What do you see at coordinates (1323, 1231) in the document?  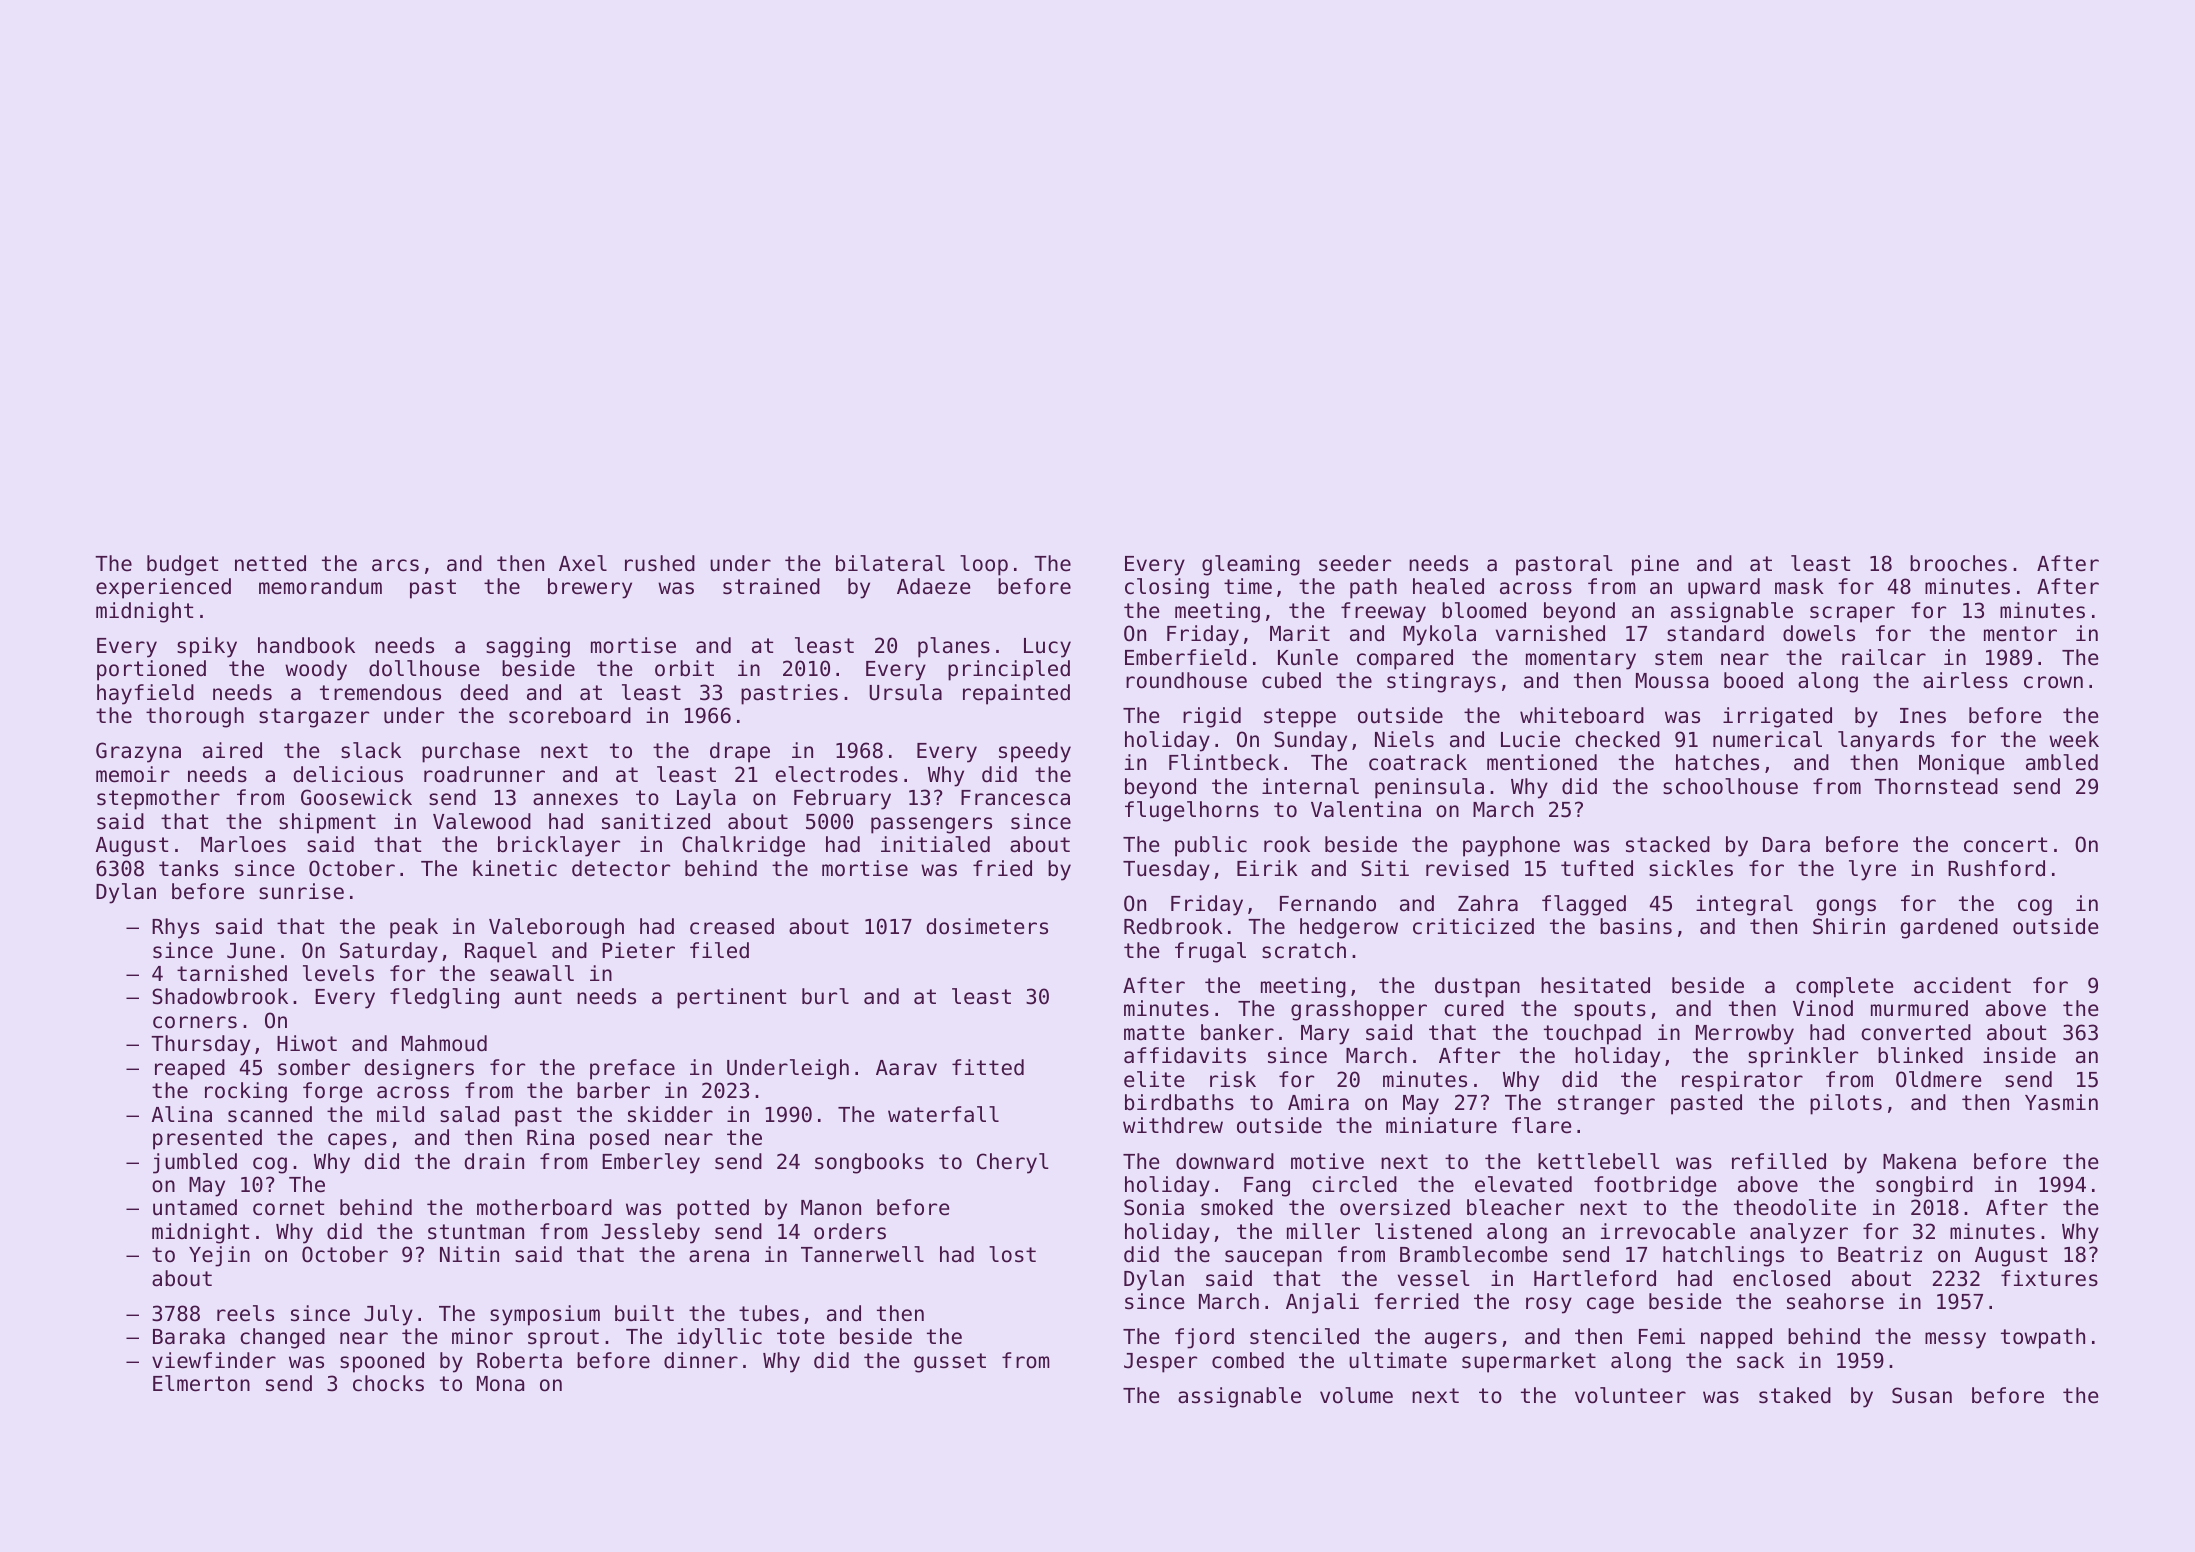 I see `miller` at bounding box center [1323, 1231].
